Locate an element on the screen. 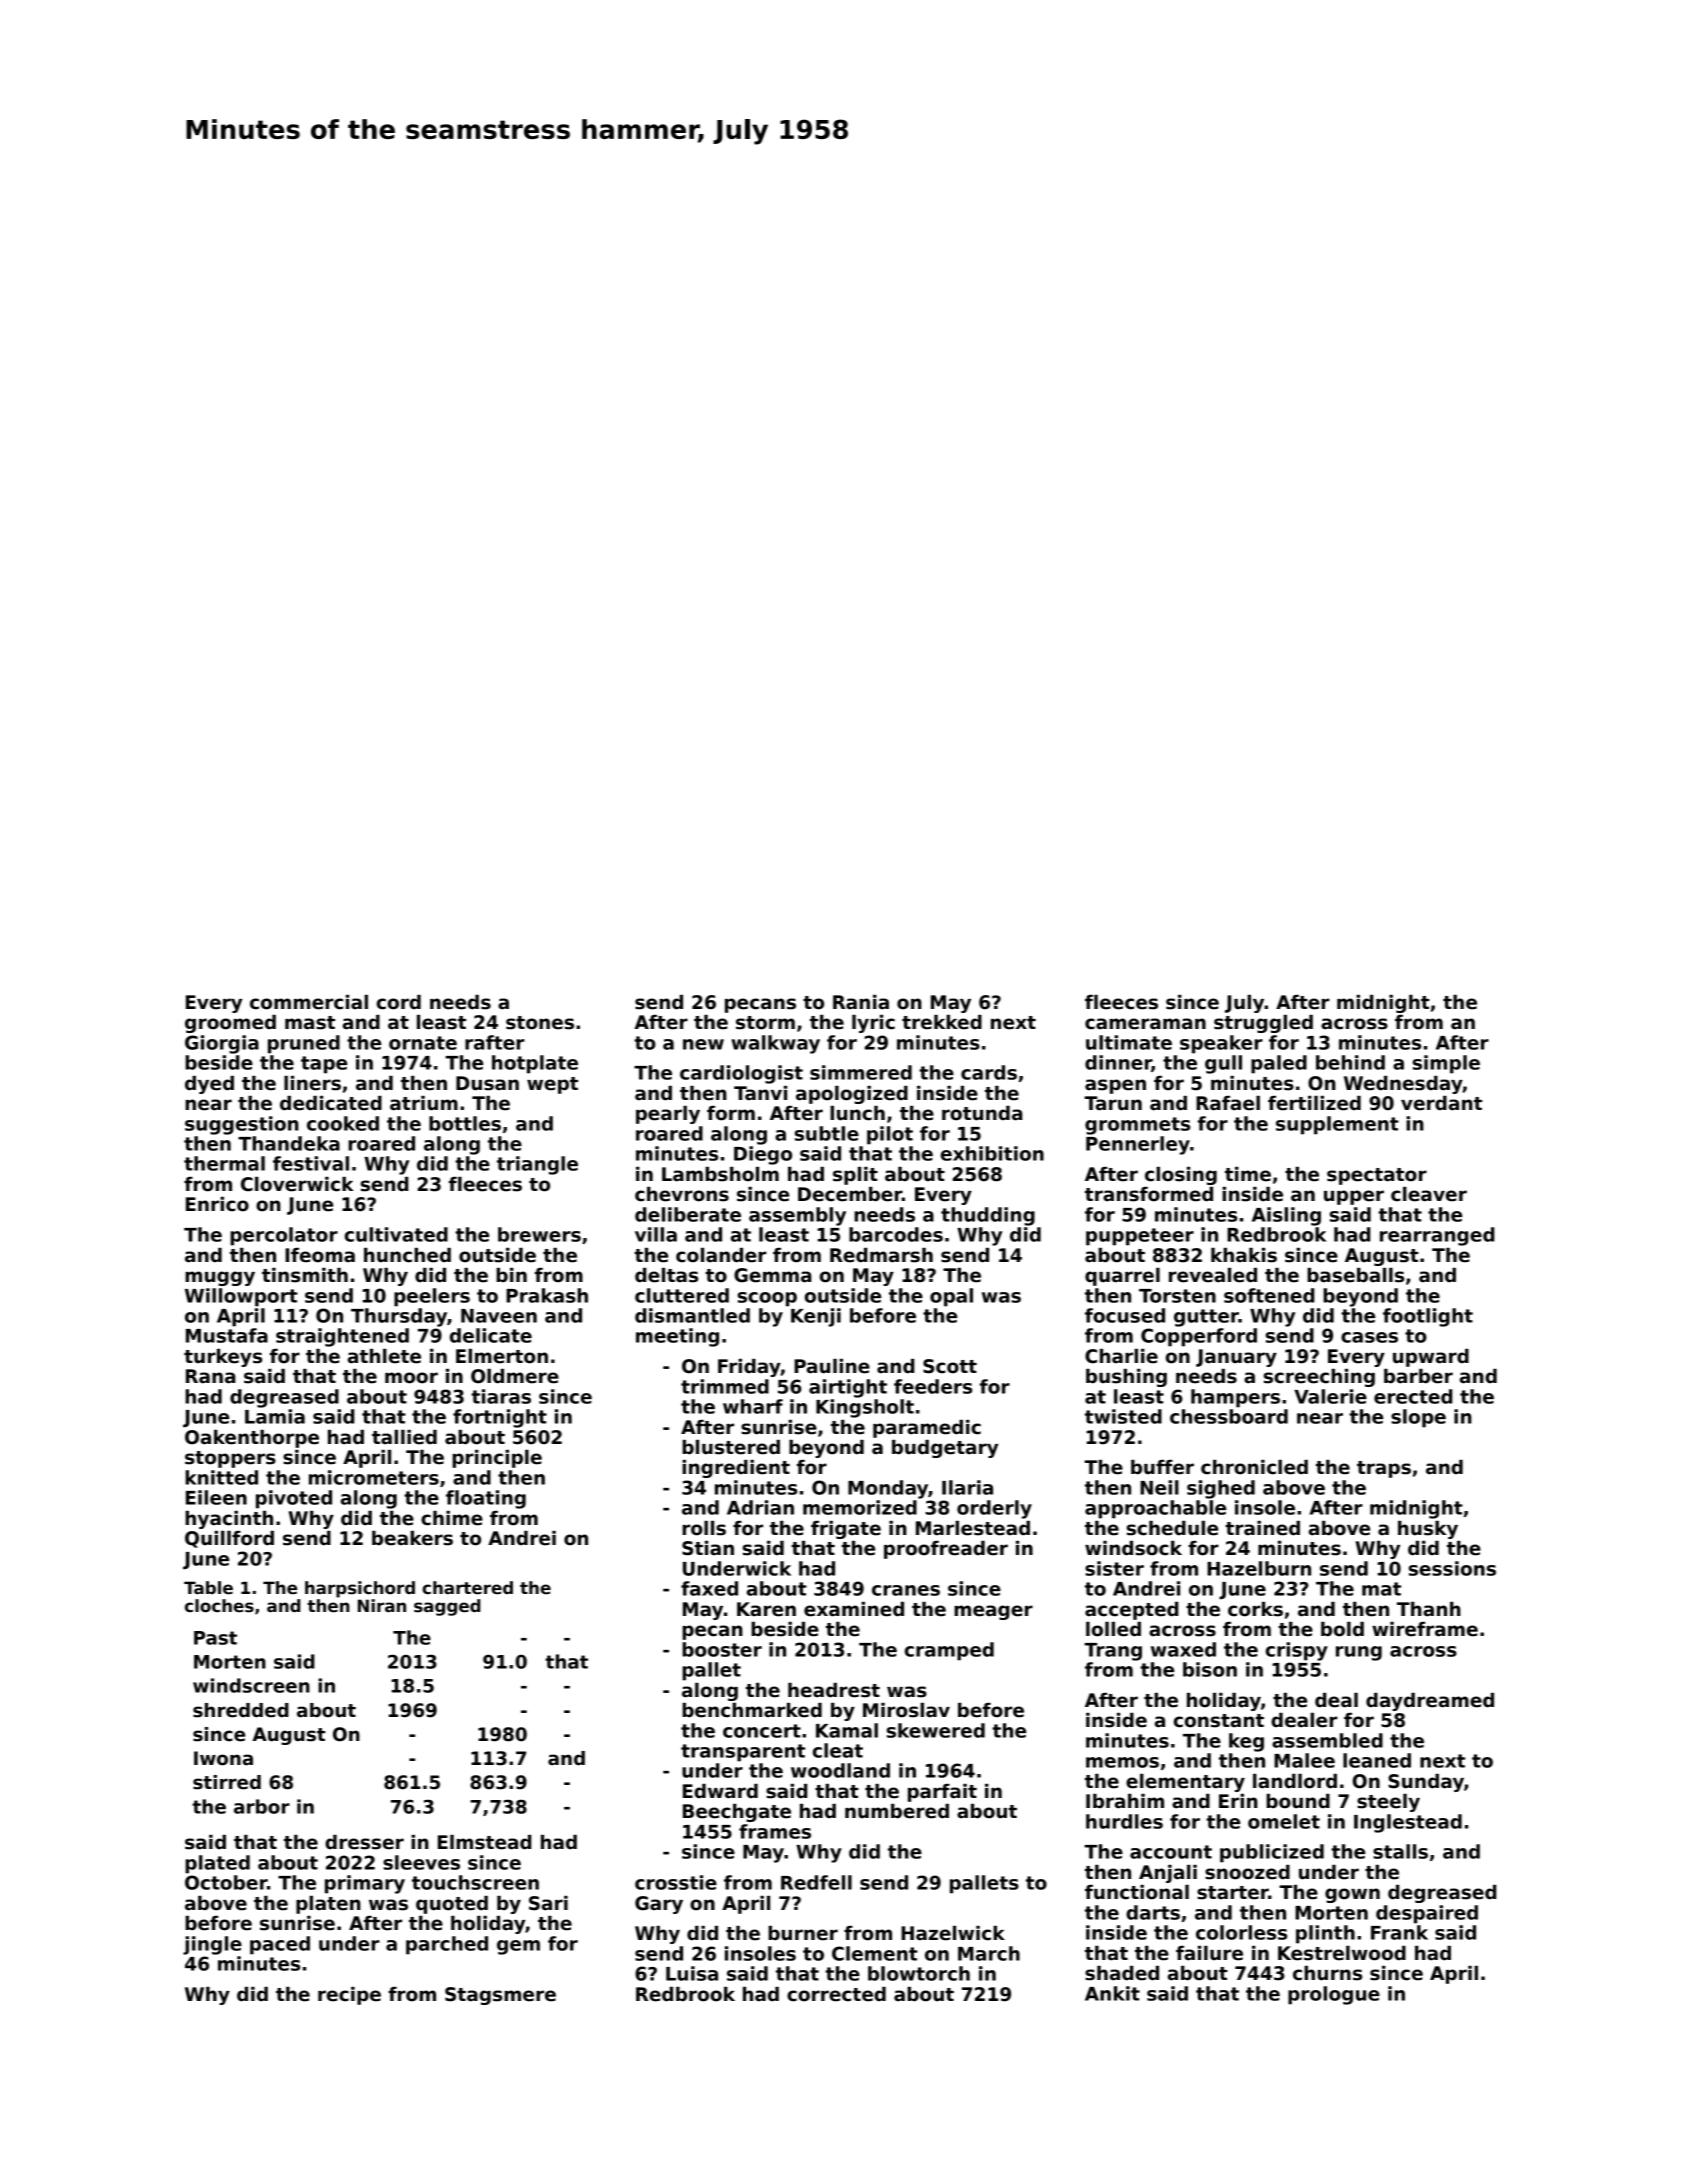 This screenshot has height=2178, width=1683. rolls is located at coordinates (704, 1528).
